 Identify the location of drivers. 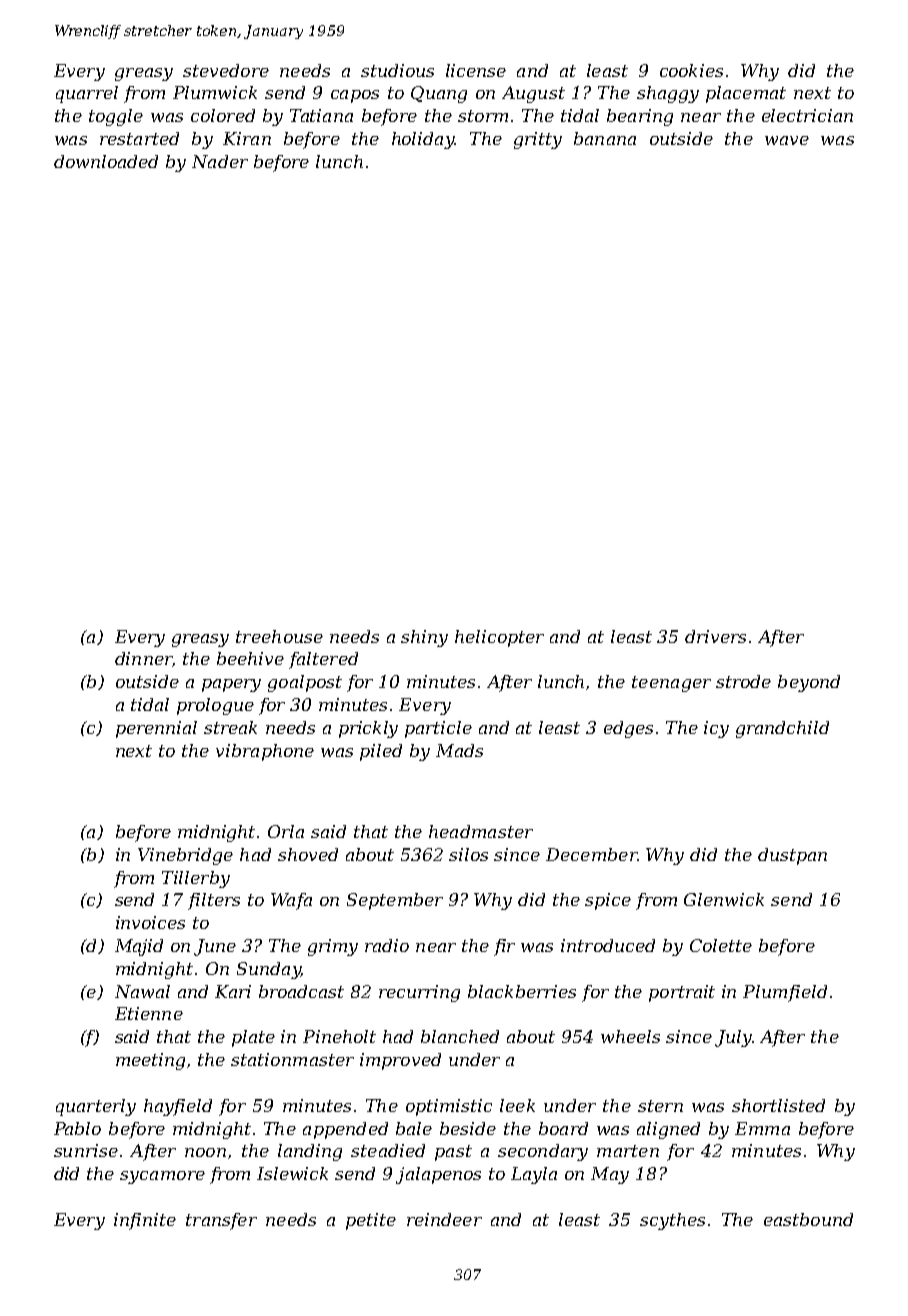
(715, 636).
